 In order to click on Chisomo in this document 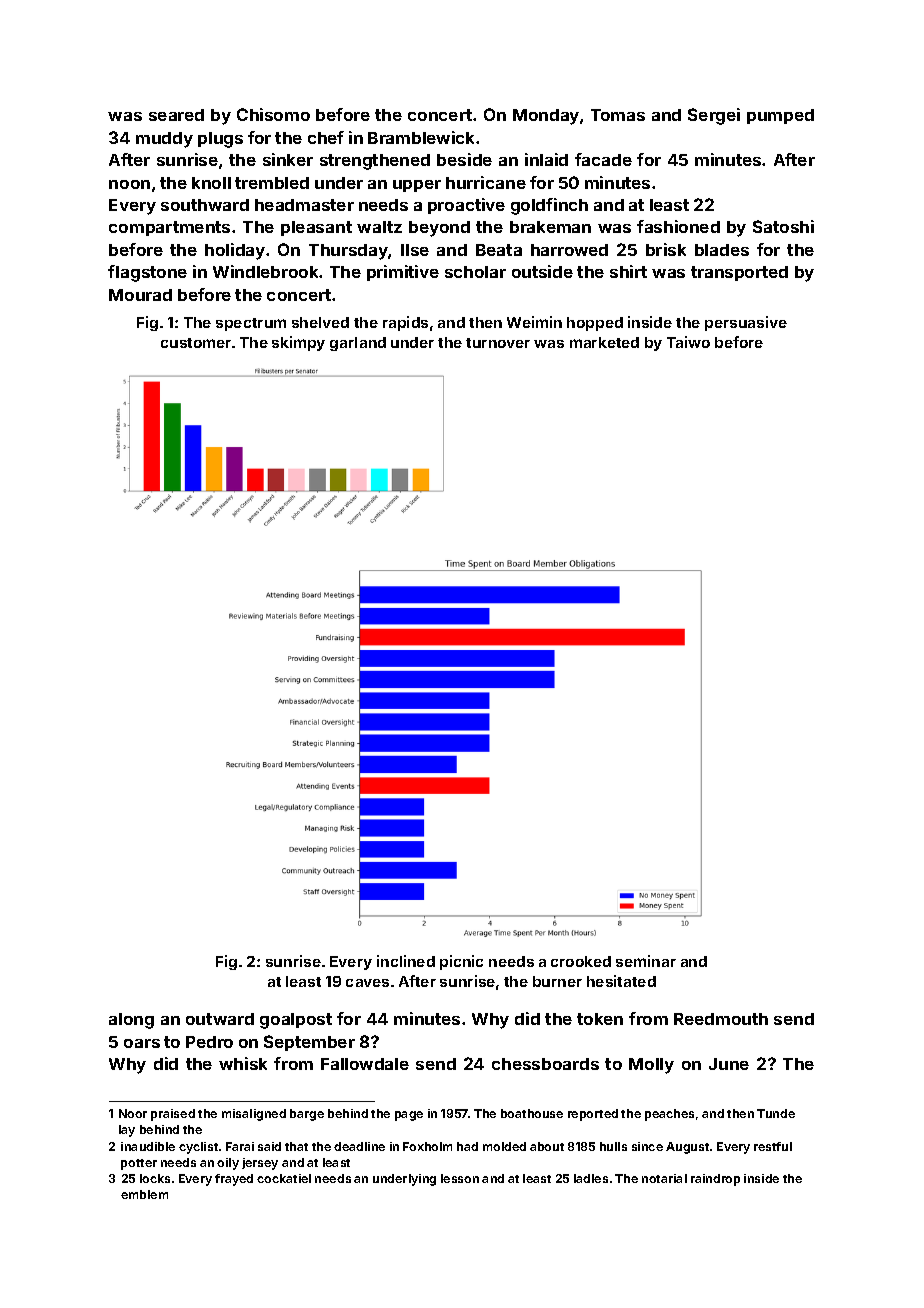, I will do `click(273, 114)`.
